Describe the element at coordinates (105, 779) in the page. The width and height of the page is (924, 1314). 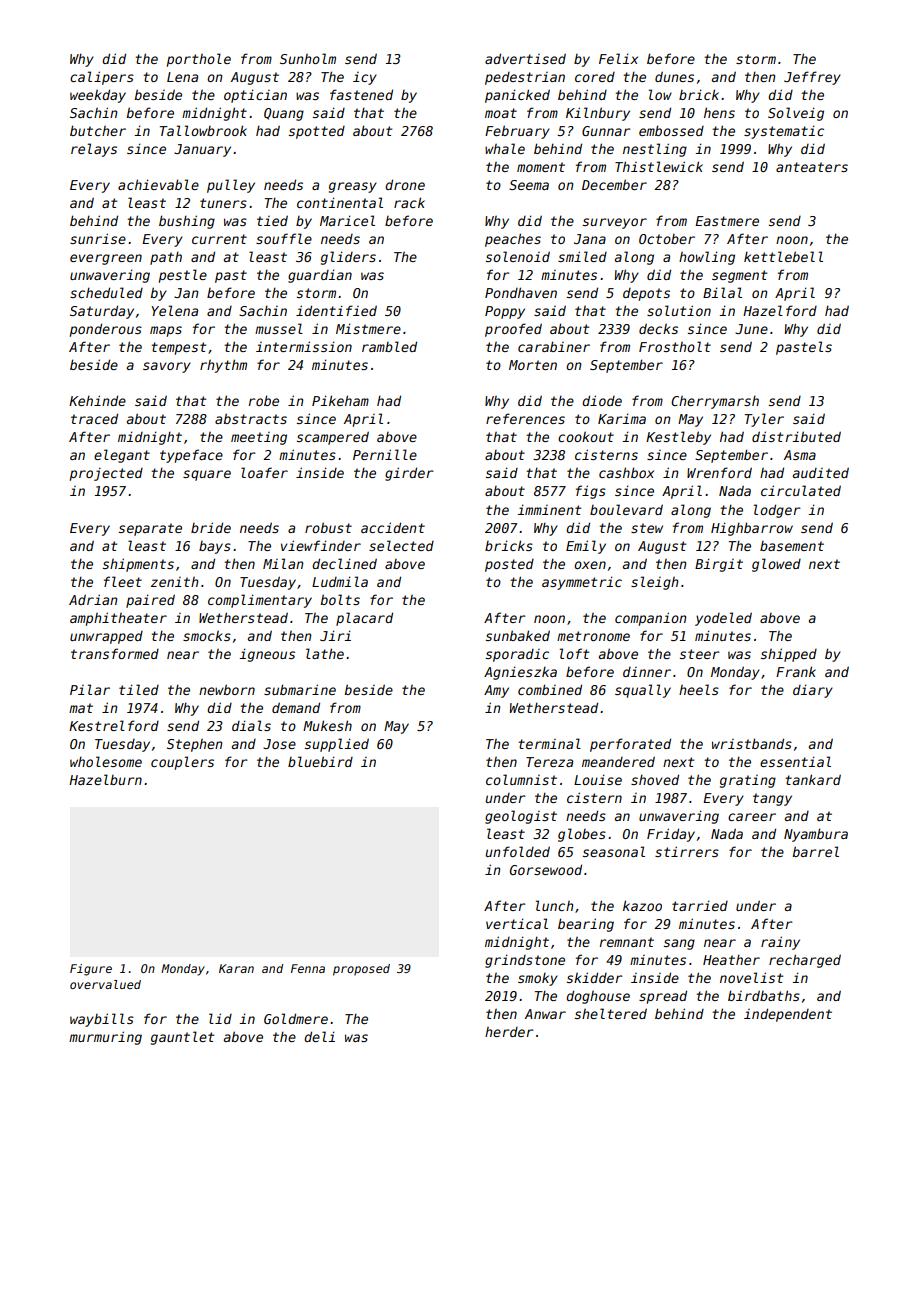
I see `Hazelburn` at that location.
